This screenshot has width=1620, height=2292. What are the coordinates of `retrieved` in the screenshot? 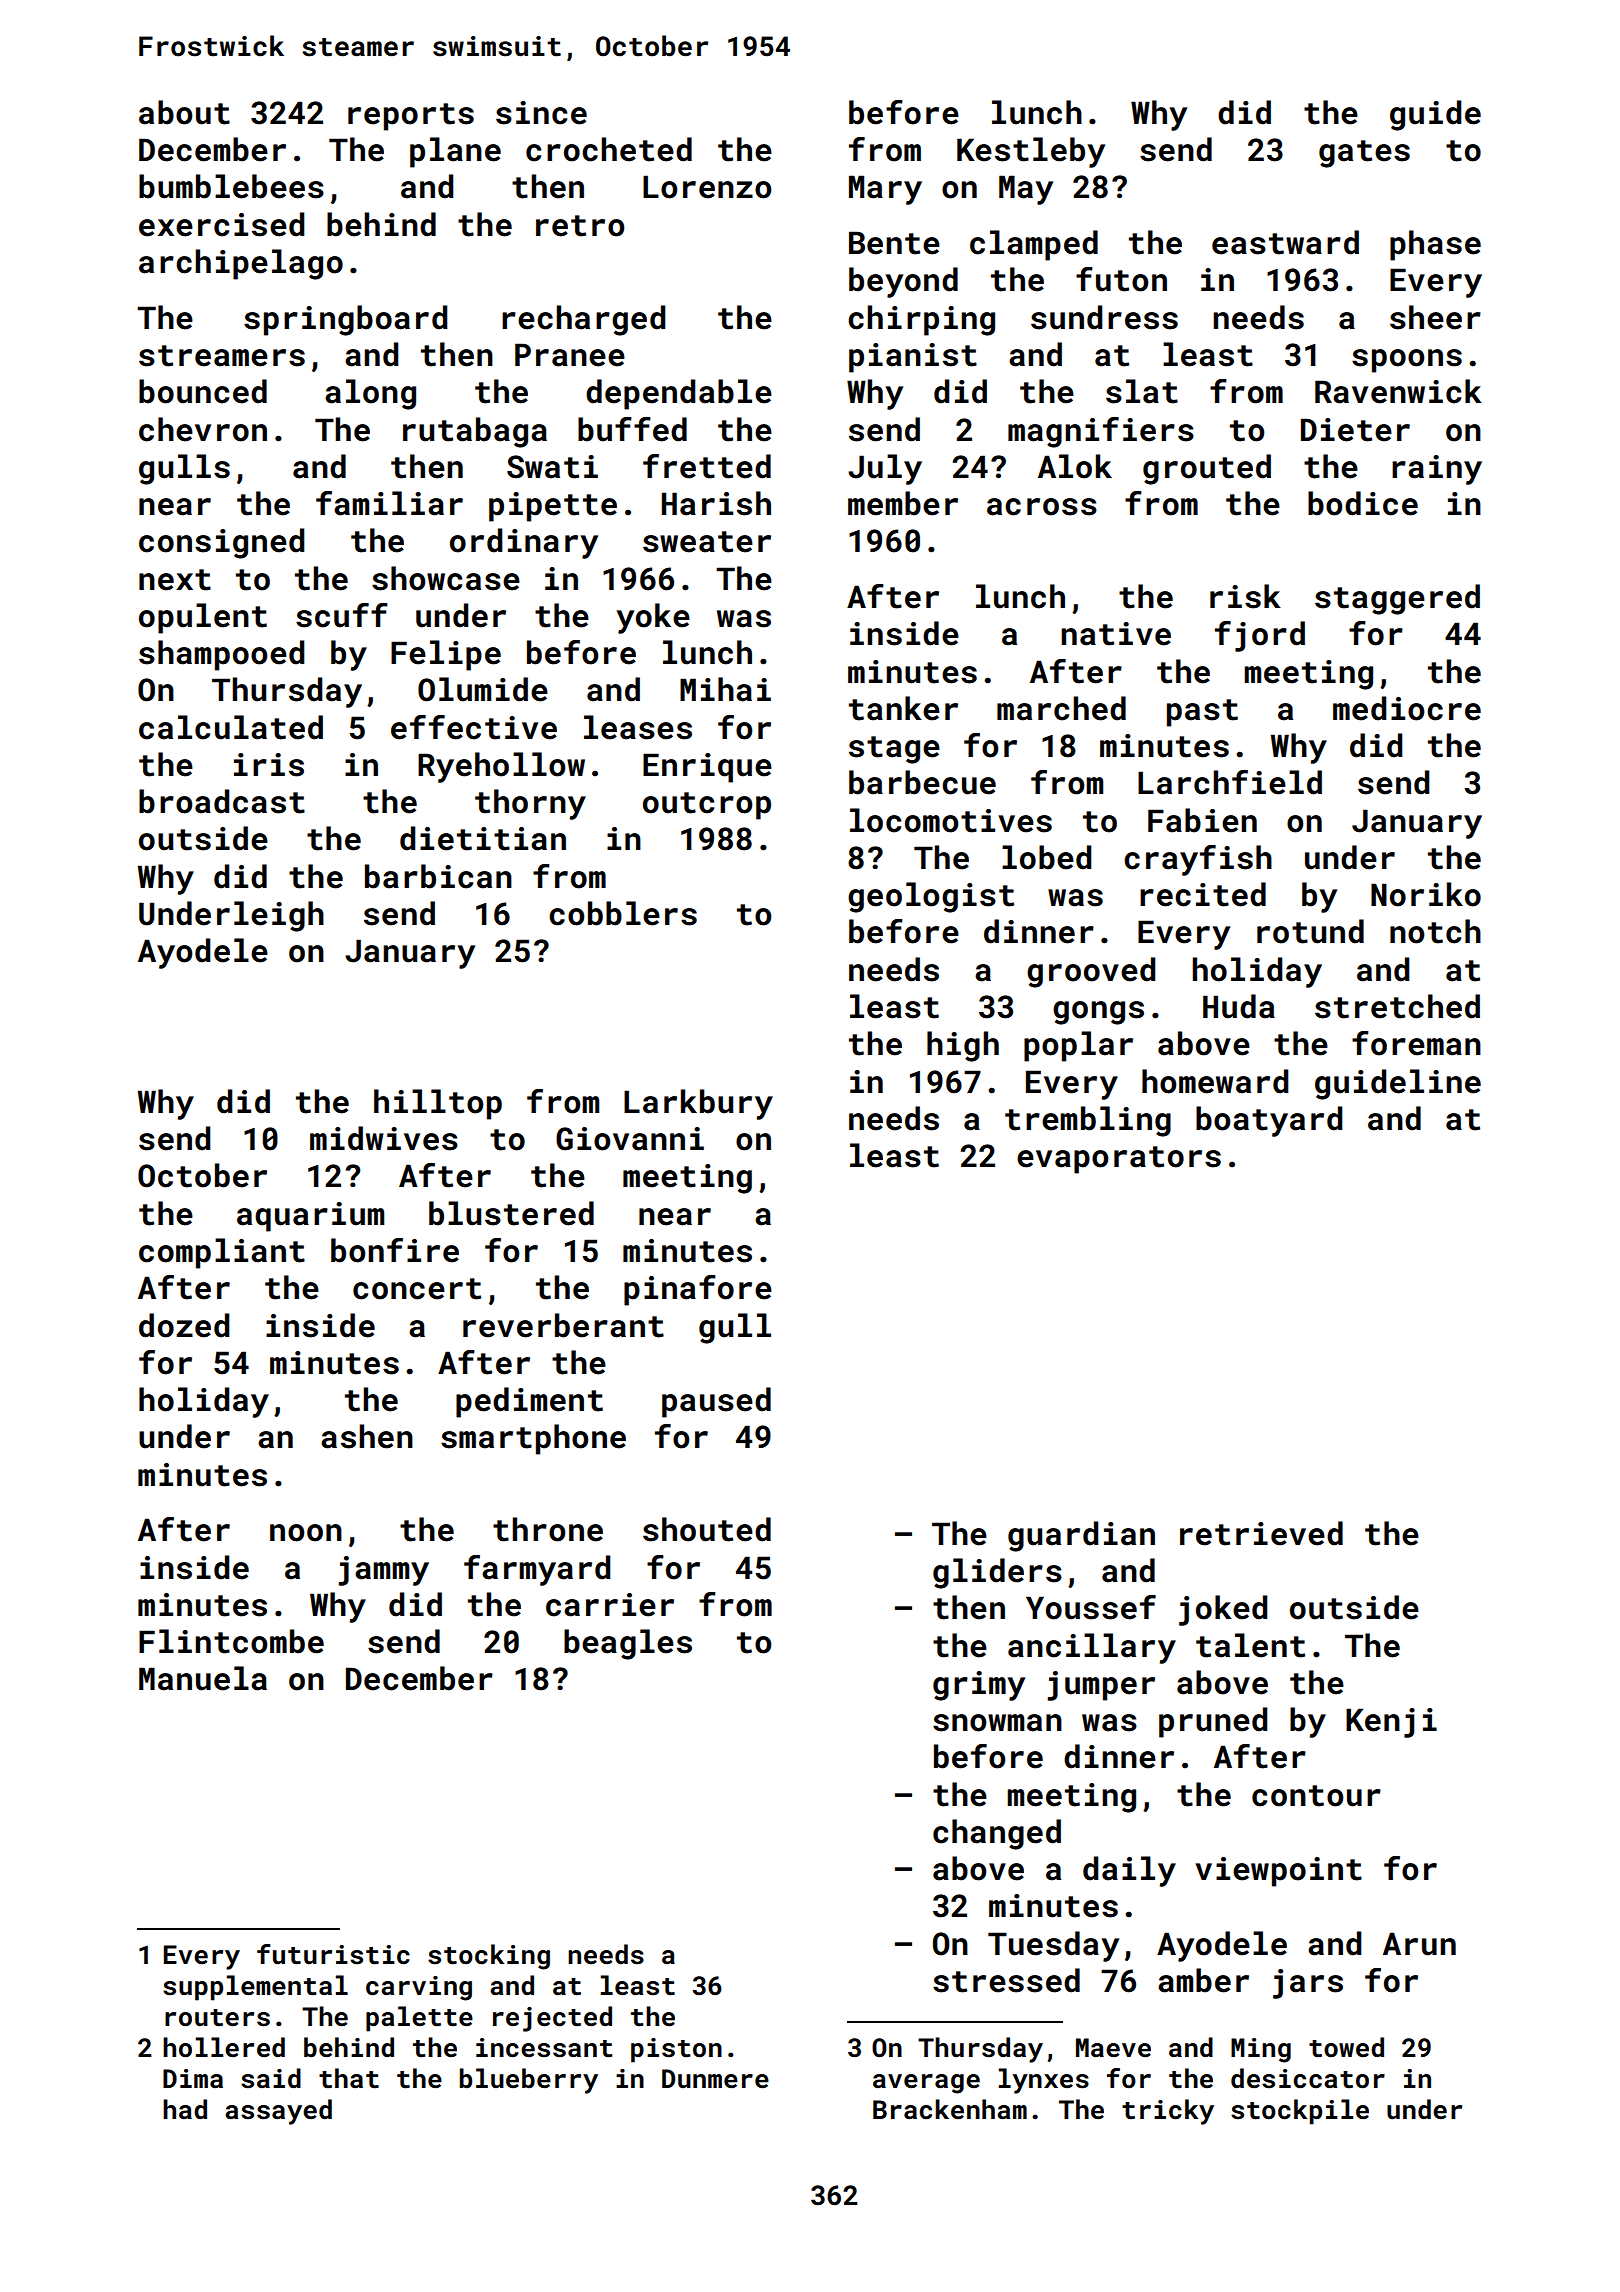 It's located at (1261, 1533).
